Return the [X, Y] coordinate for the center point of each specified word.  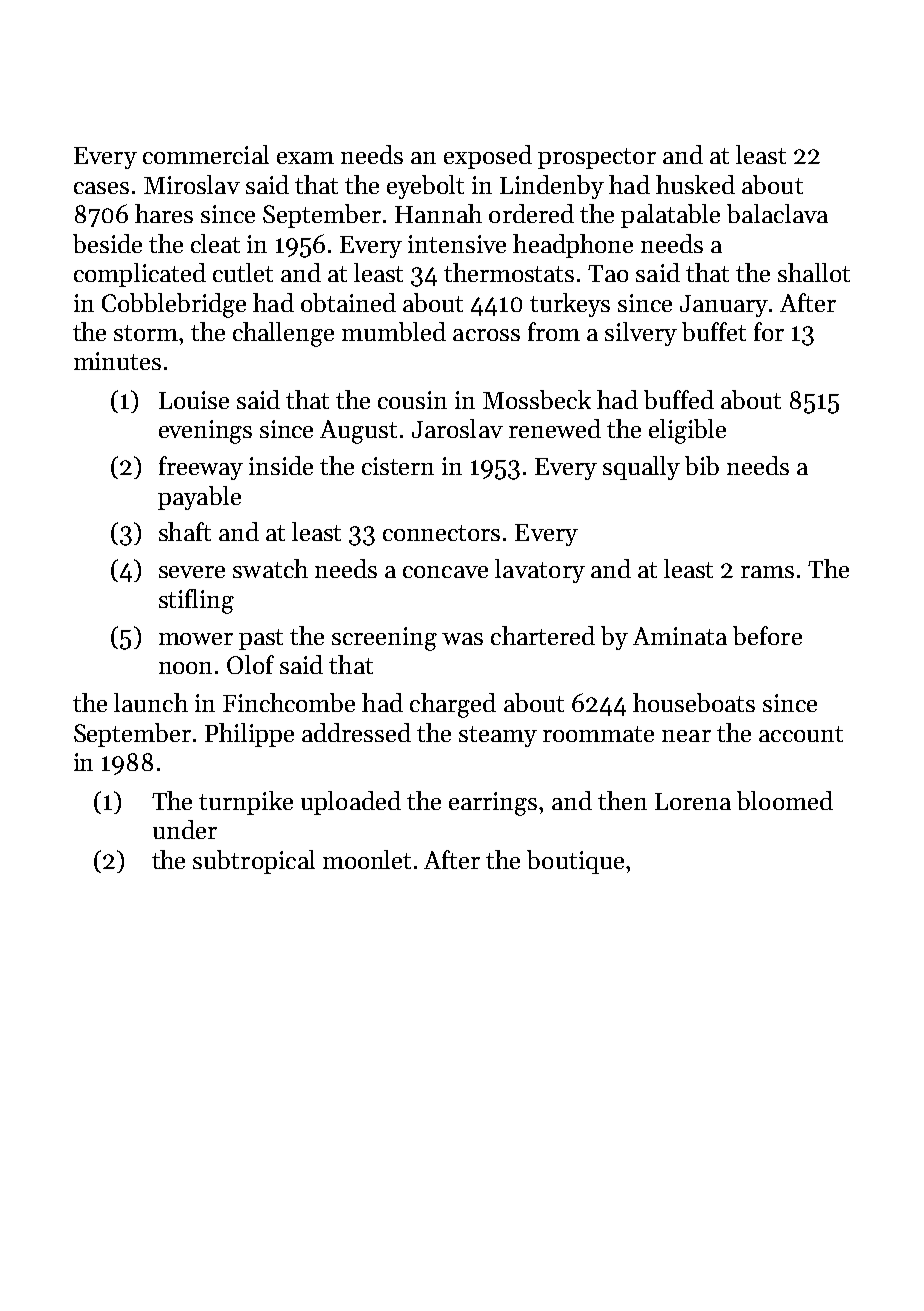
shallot [814, 272]
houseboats [694, 702]
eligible [687, 431]
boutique [575, 862]
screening [384, 639]
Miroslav [192, 184]
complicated [140, 275]
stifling [196, 601]
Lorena [693, 801]
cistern [398, 466]
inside [281, 465]
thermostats [509, 272]
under [185, 829]
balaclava [777, 213]
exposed [488, 157]
